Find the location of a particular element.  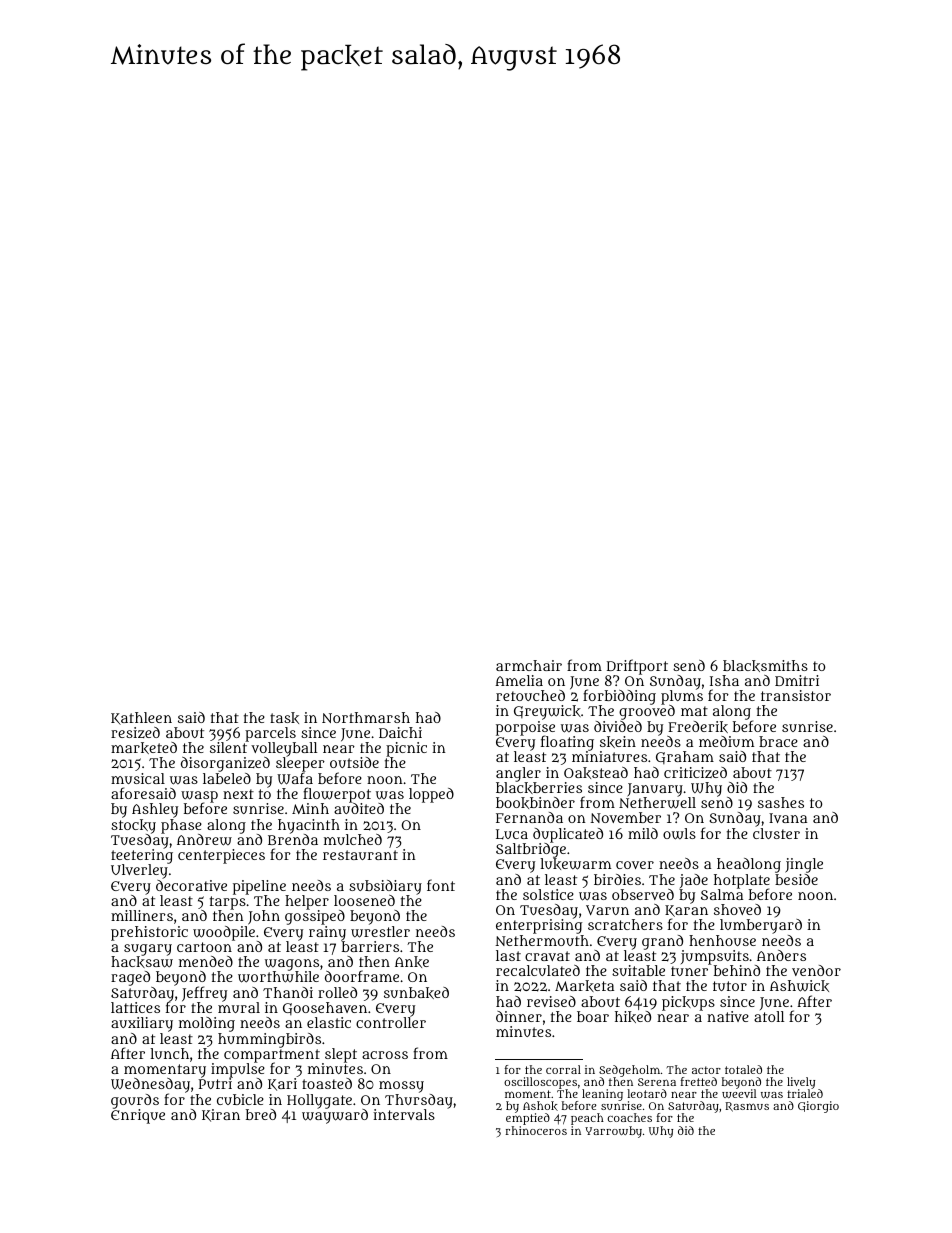

Thandi is located at coordinates (288, 992).
